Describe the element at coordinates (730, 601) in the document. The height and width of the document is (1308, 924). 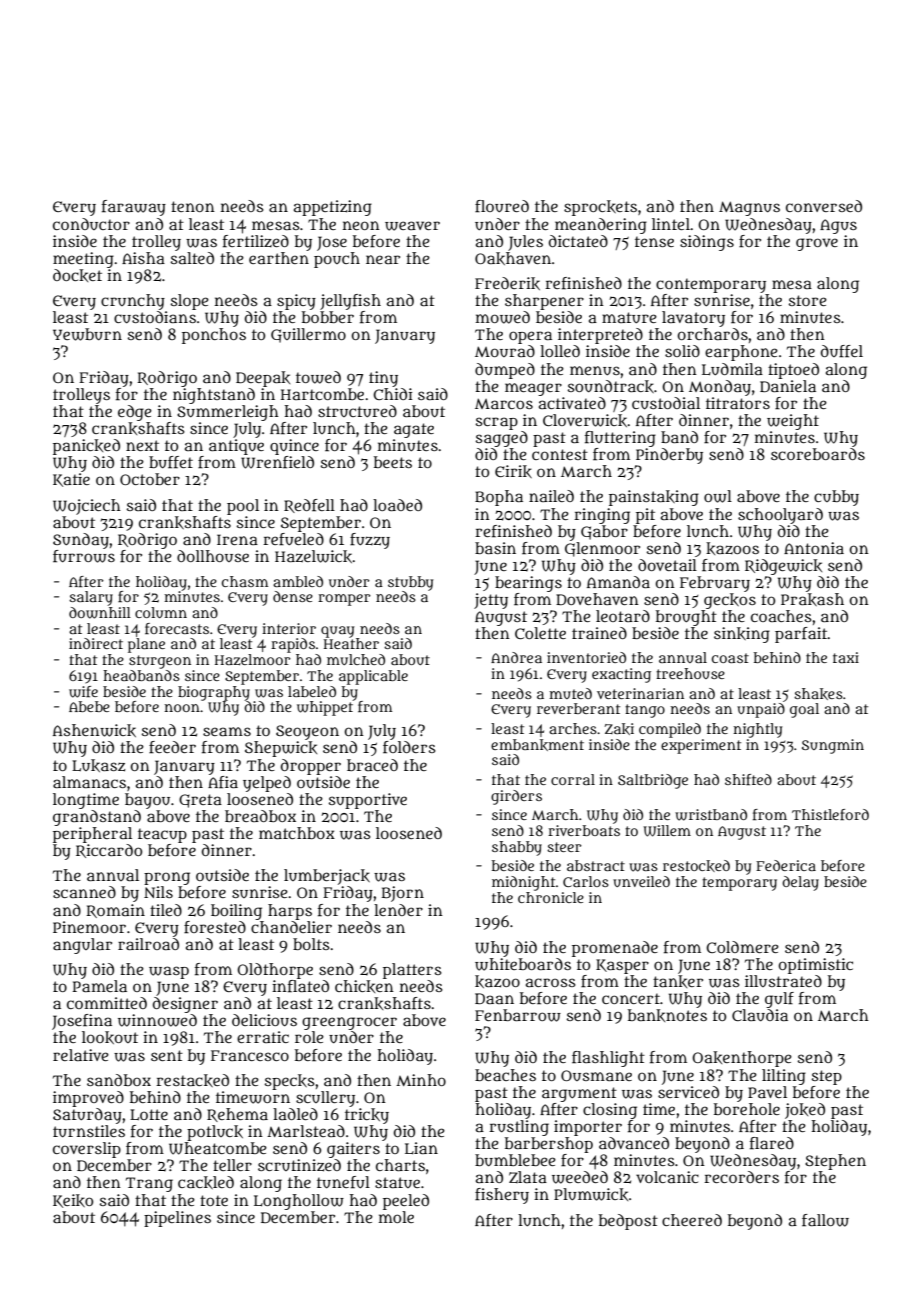
I see `geckos` at that location.
